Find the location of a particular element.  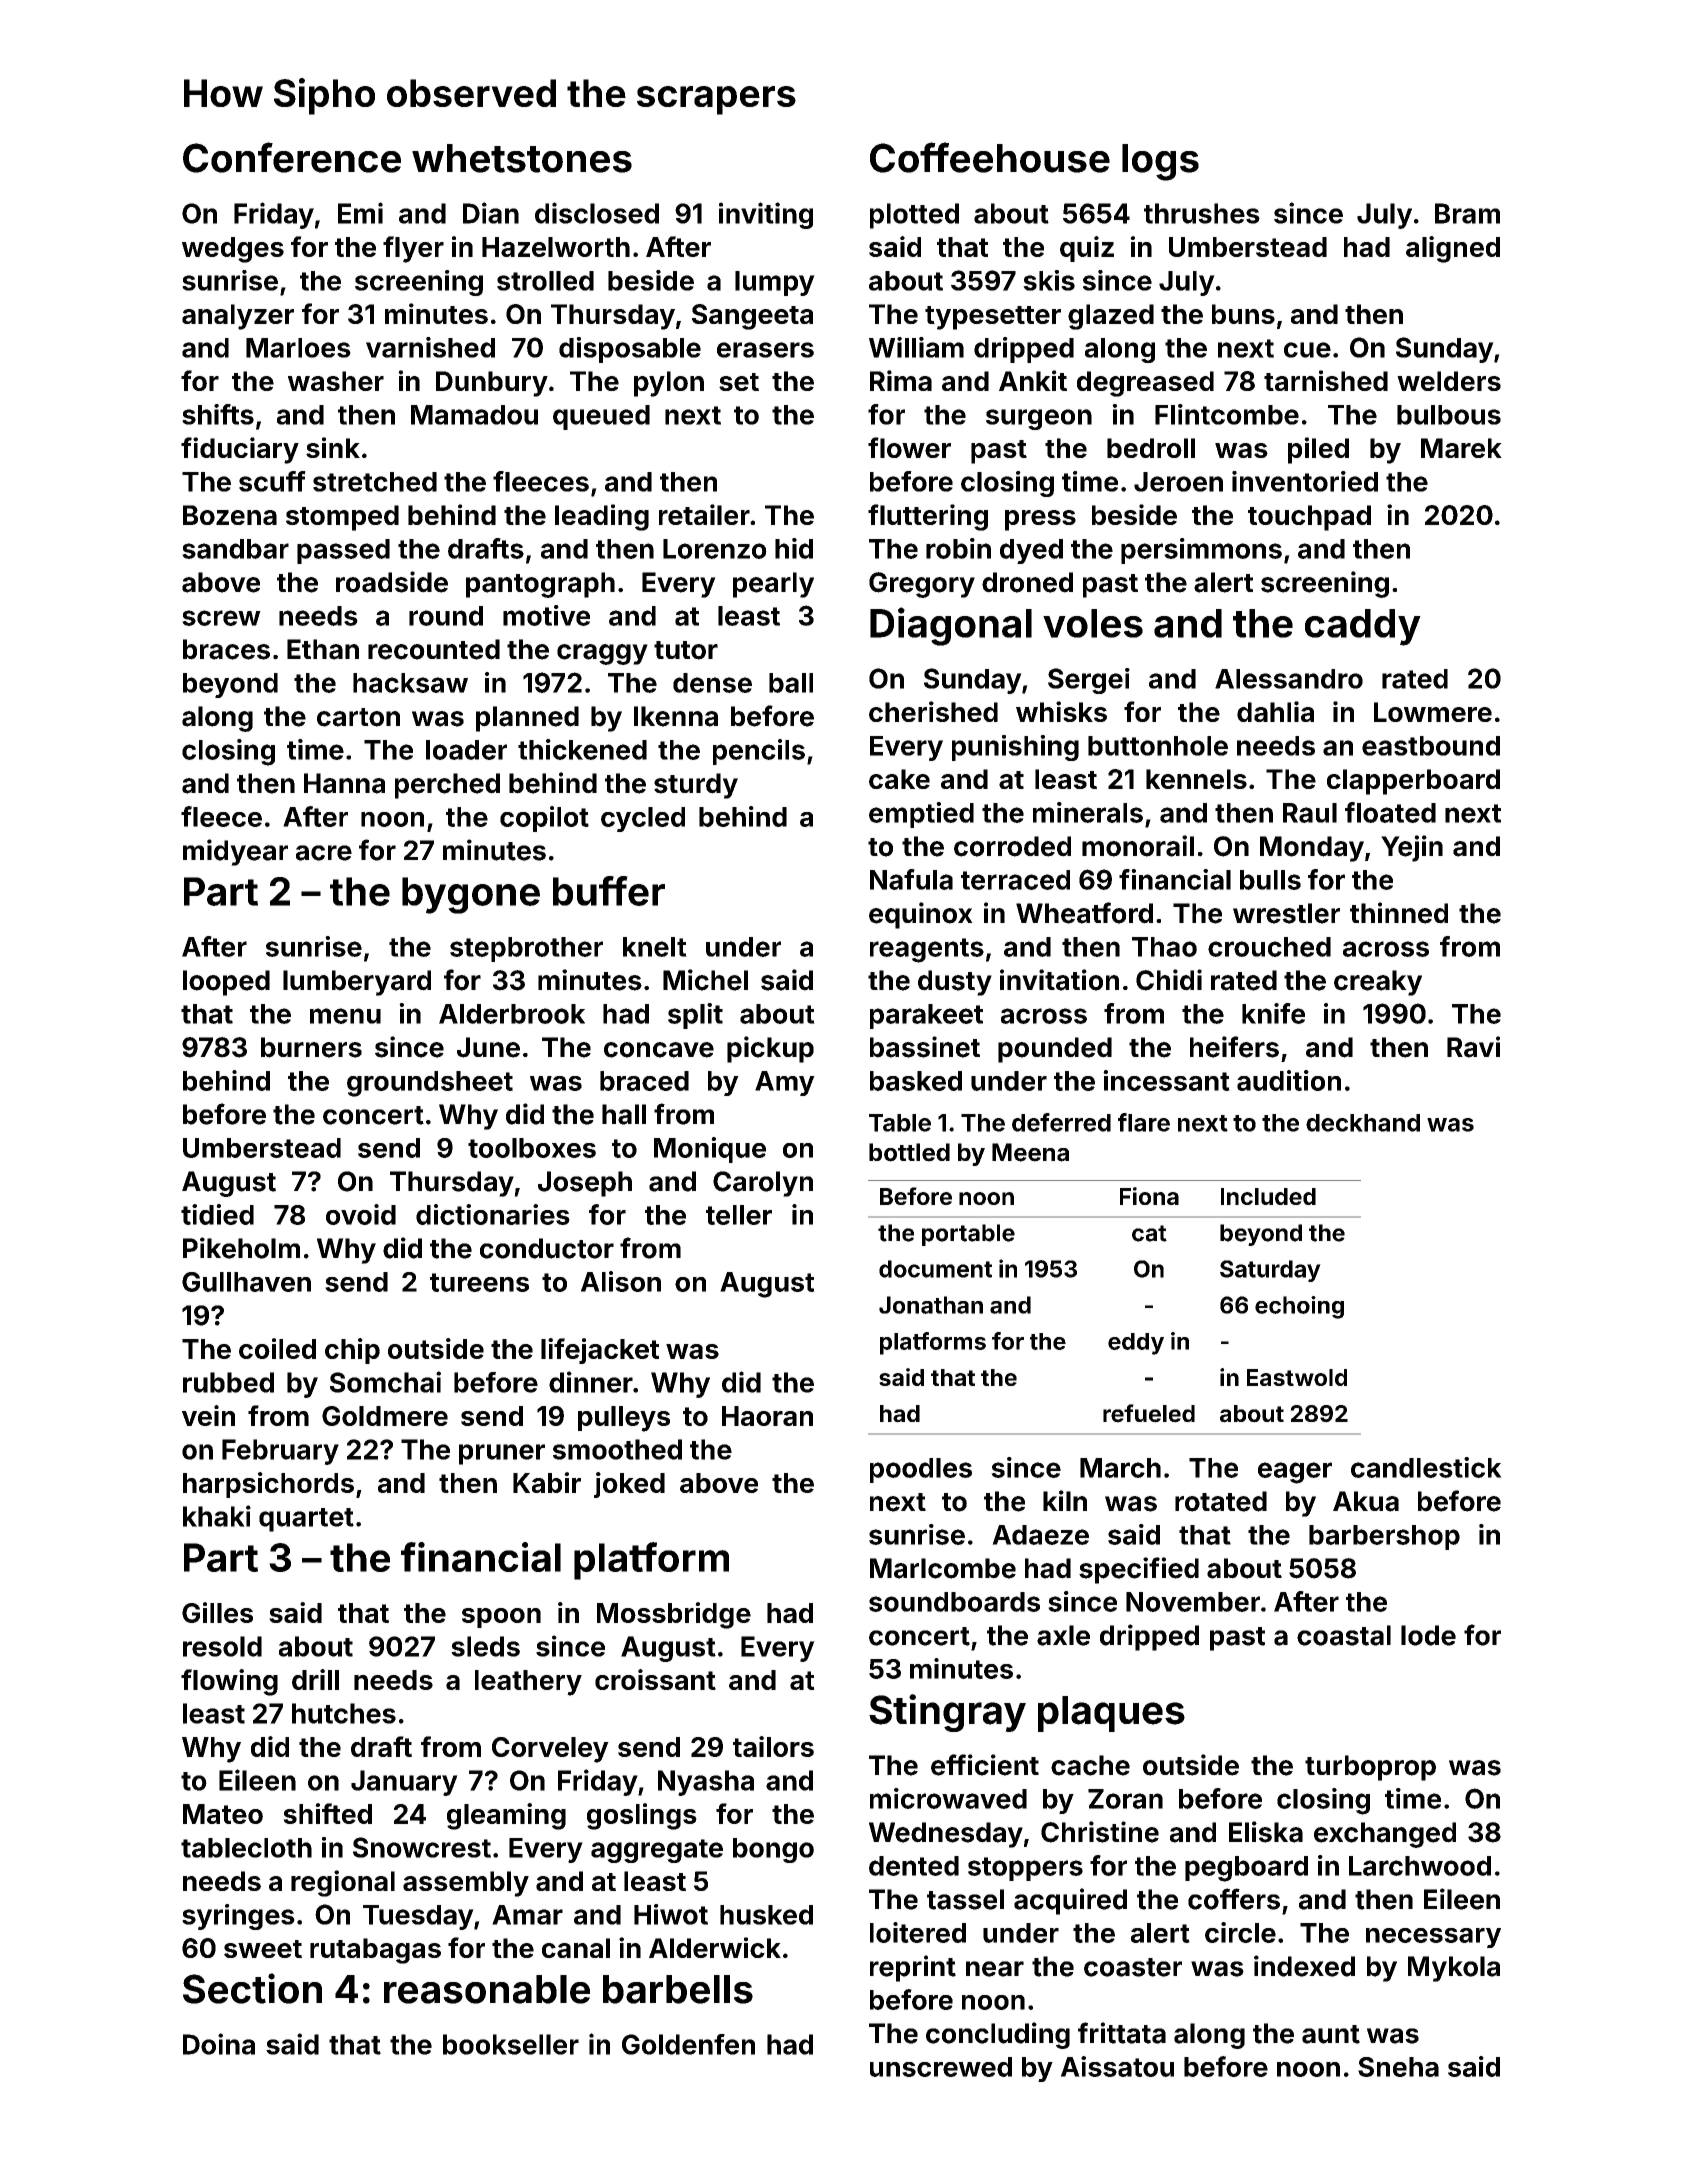

Sneha is located at coordinates (1398, 2067).
